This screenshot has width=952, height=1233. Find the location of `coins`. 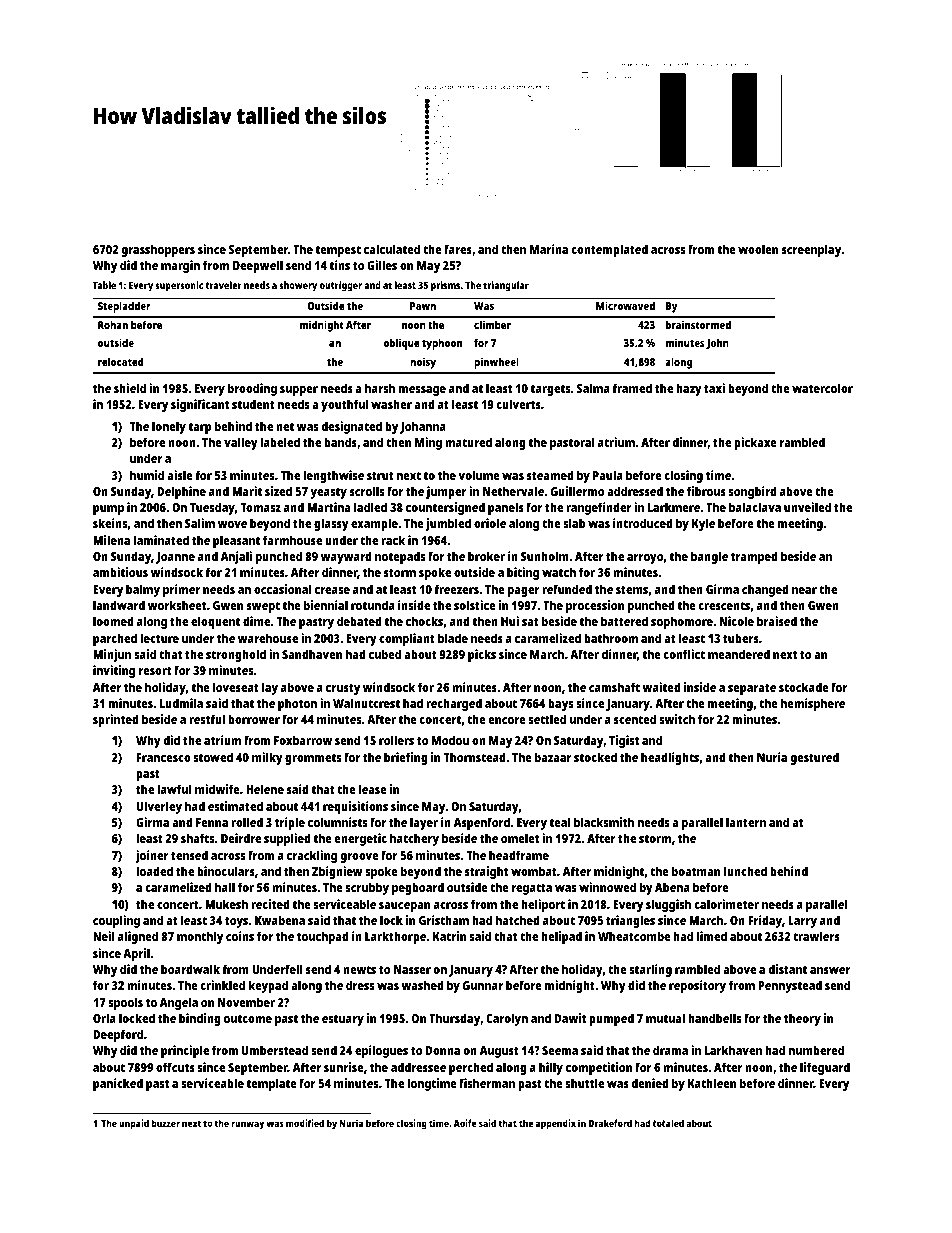

coins is located at coordinates (240, 936).
